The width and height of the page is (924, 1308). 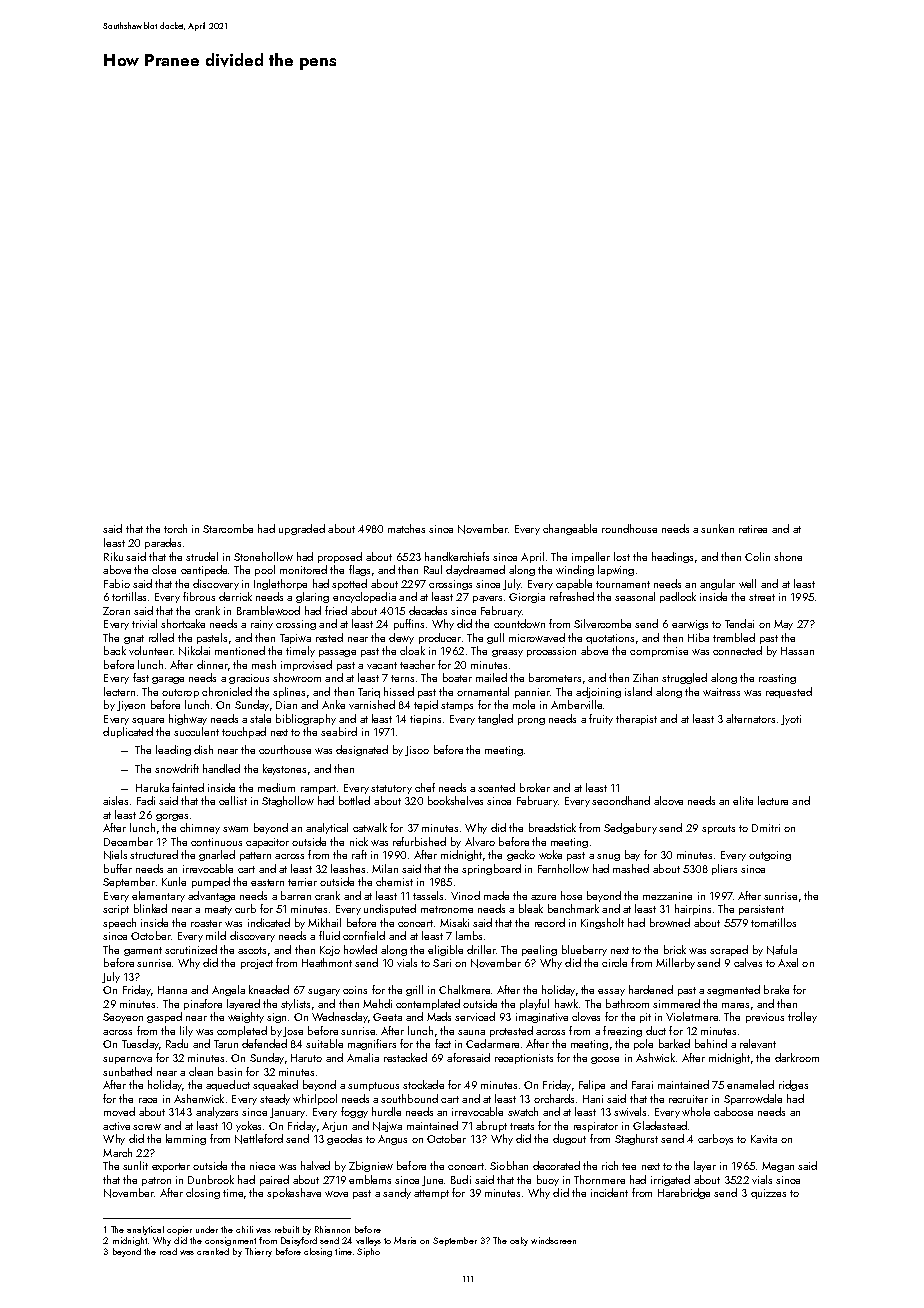 I want to click on pliers, so click(x=724, y=869).
